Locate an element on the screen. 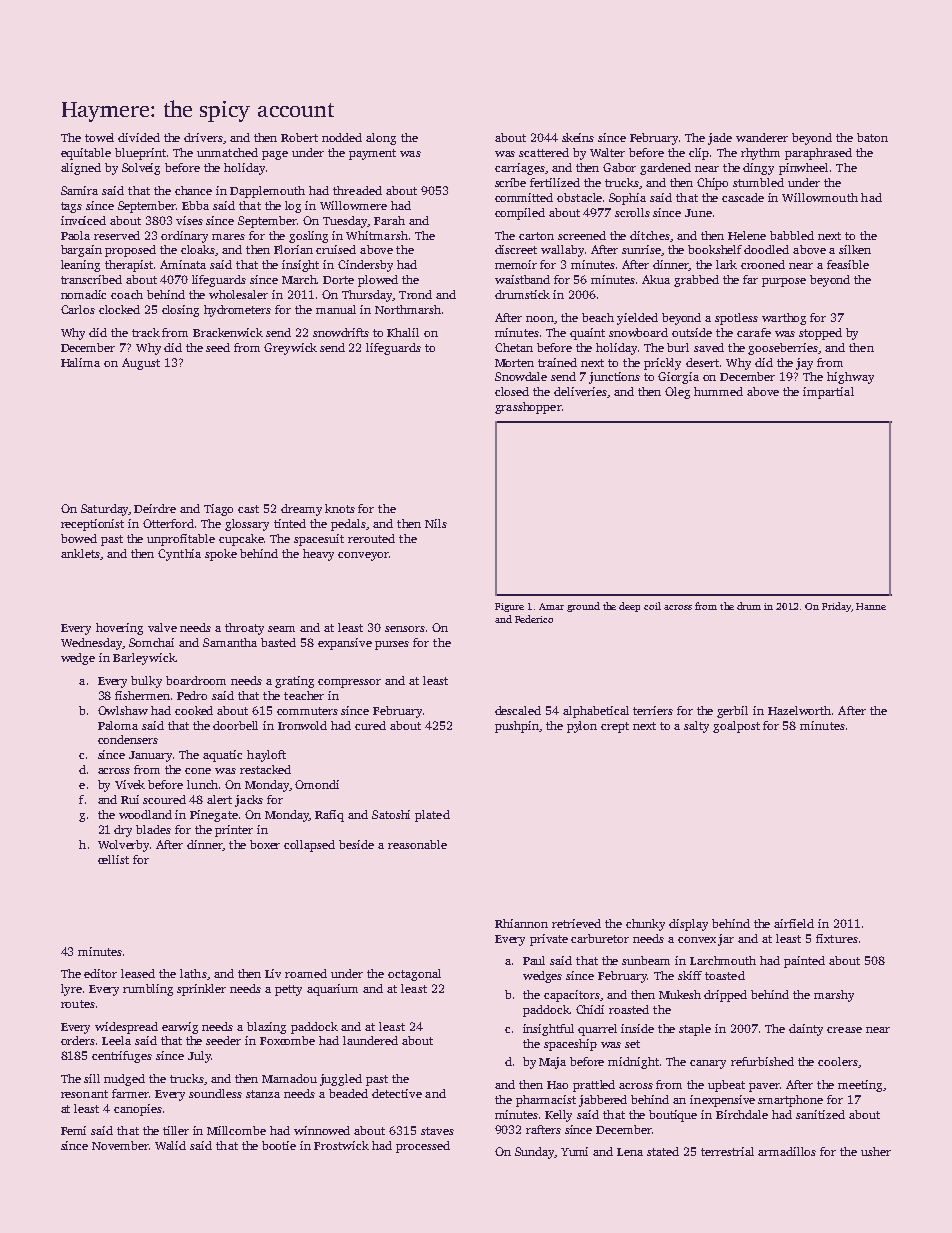 Image resolution: width=952 pixels, height=1233 pixels. highway is located at coordinates (850, 378).
